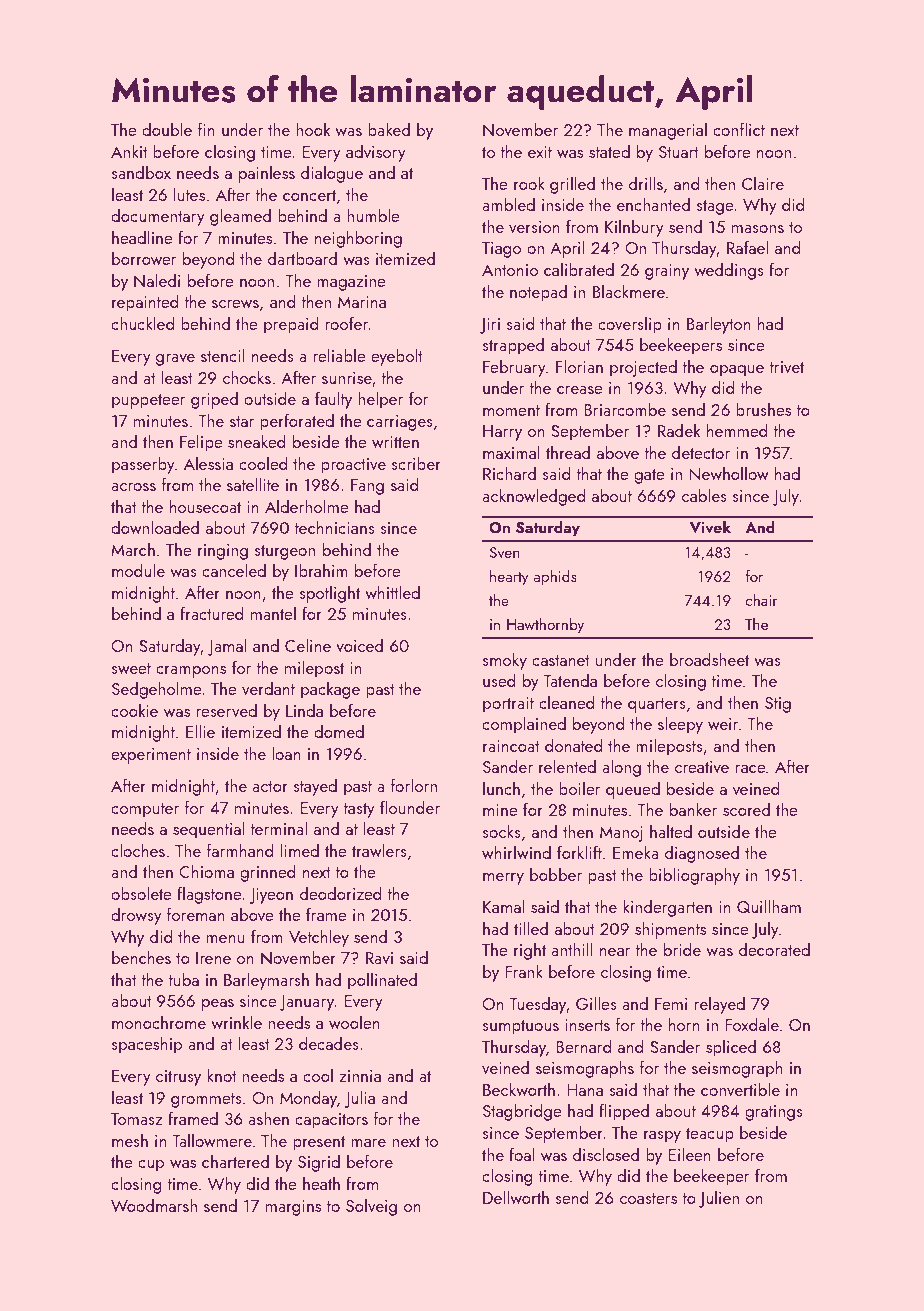 The width and height of the page is (924, 1311). Describe the element at coordinates (710, 527) in the page. I see `Vivek` at that location.
